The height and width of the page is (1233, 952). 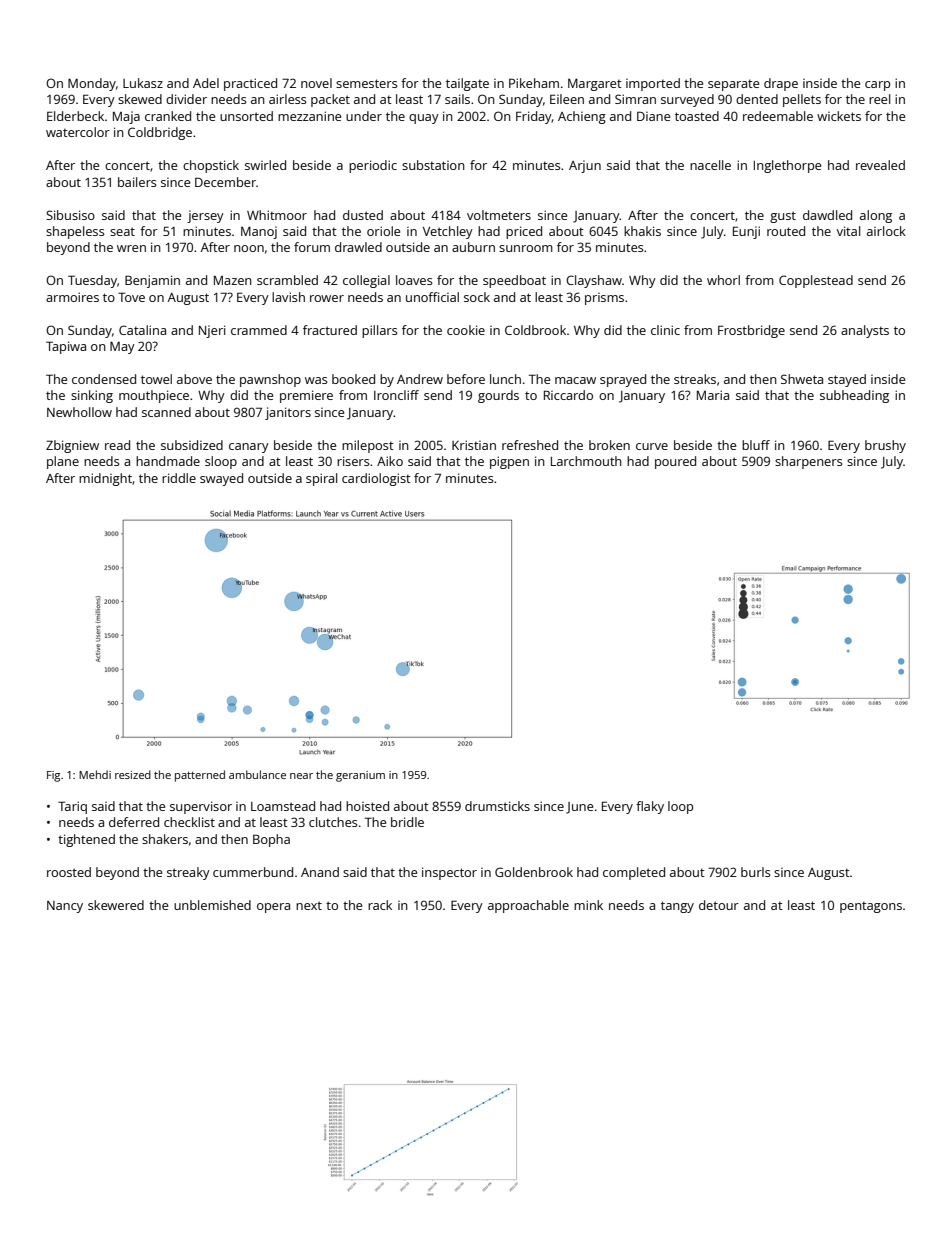 I want to click on Margaret, so click(x=595, y=84).
